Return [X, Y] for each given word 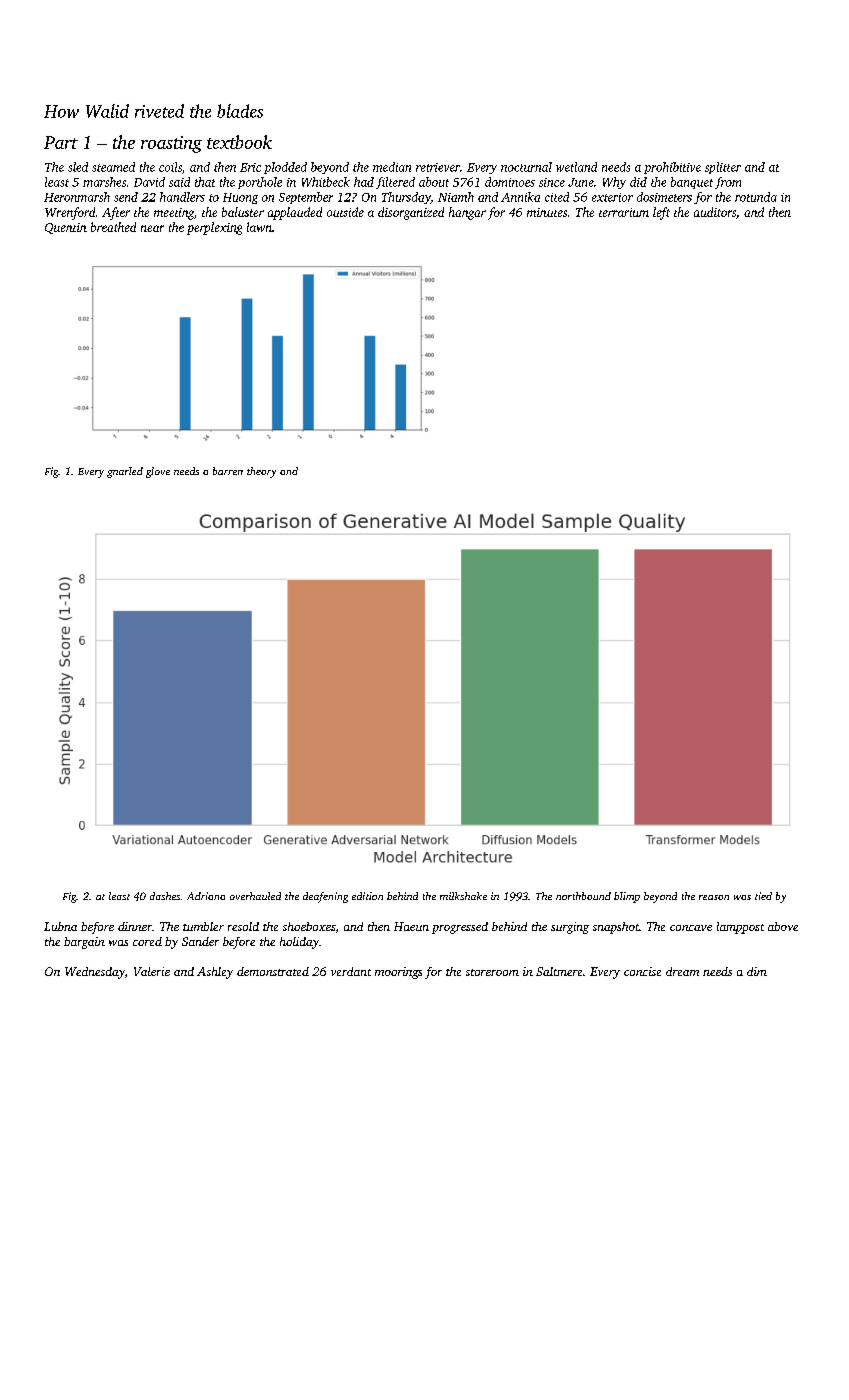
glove [158, 472]
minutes [547, 212]
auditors [715, 212]
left [661, 213]
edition [367, 896]
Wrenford [70, 213]
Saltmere [559, 971]
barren [228, 471]
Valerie [152, 971]
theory [261, 472]
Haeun [411, 926]
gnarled [125, 472]
